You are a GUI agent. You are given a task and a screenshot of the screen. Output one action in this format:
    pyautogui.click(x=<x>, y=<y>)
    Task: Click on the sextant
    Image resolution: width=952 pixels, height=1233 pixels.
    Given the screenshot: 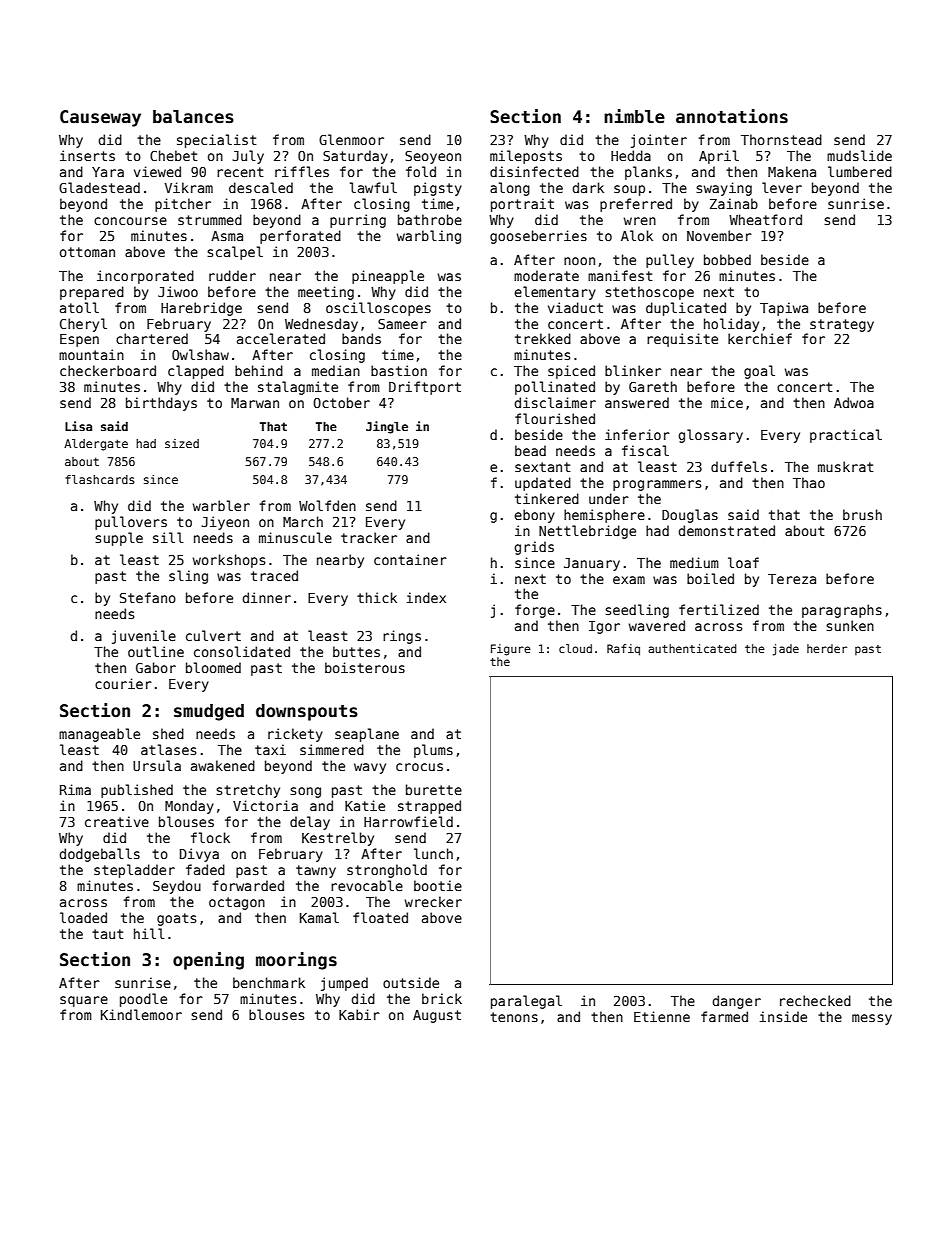 What is the action you would take?
    pyautogui.click(x=543, y=467)
